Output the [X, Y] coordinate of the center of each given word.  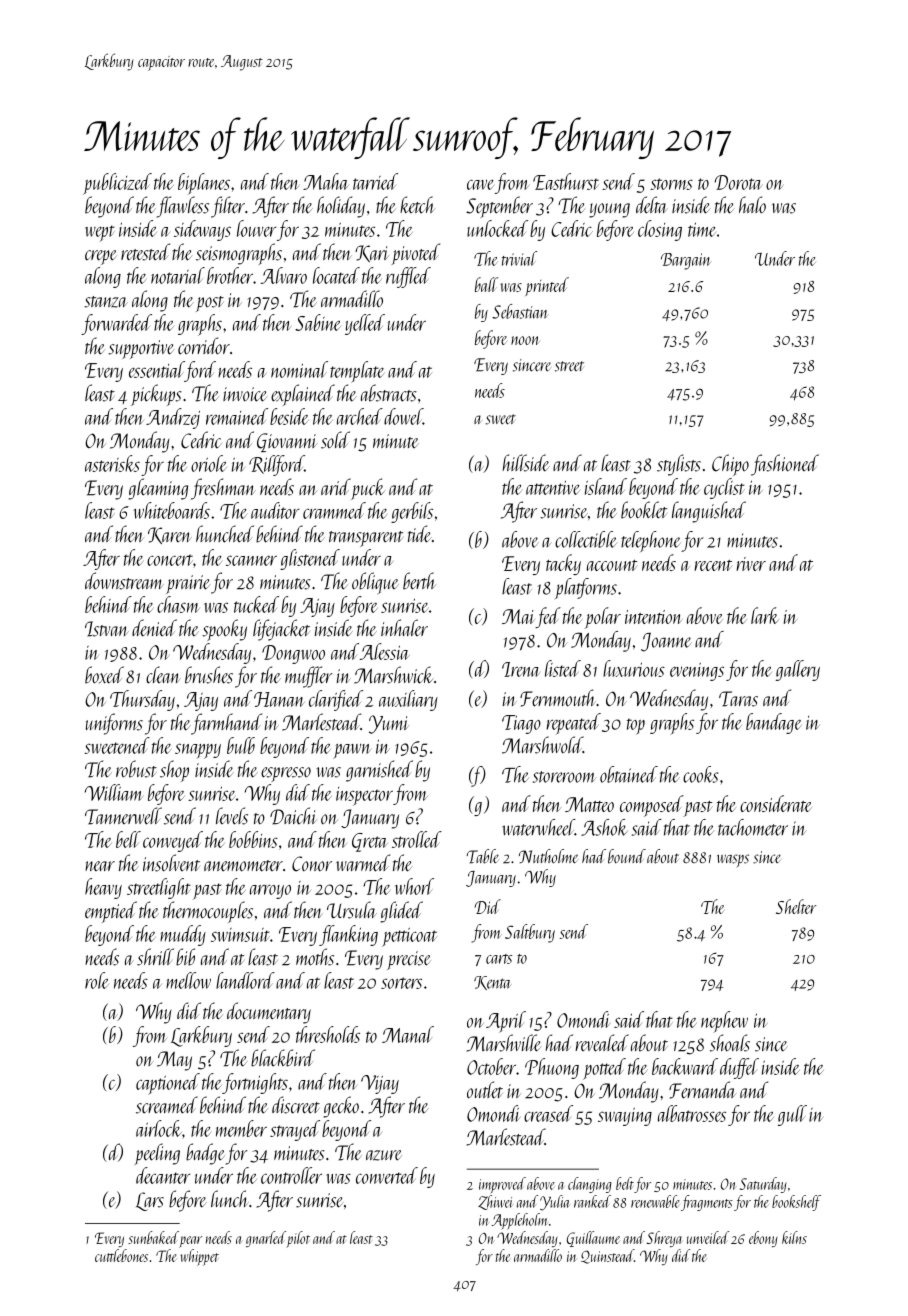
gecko [341, 1107]
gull [792, 1115]
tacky [563, 564]
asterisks [112, 463]
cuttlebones [121, 1255]
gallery [798, 670]
